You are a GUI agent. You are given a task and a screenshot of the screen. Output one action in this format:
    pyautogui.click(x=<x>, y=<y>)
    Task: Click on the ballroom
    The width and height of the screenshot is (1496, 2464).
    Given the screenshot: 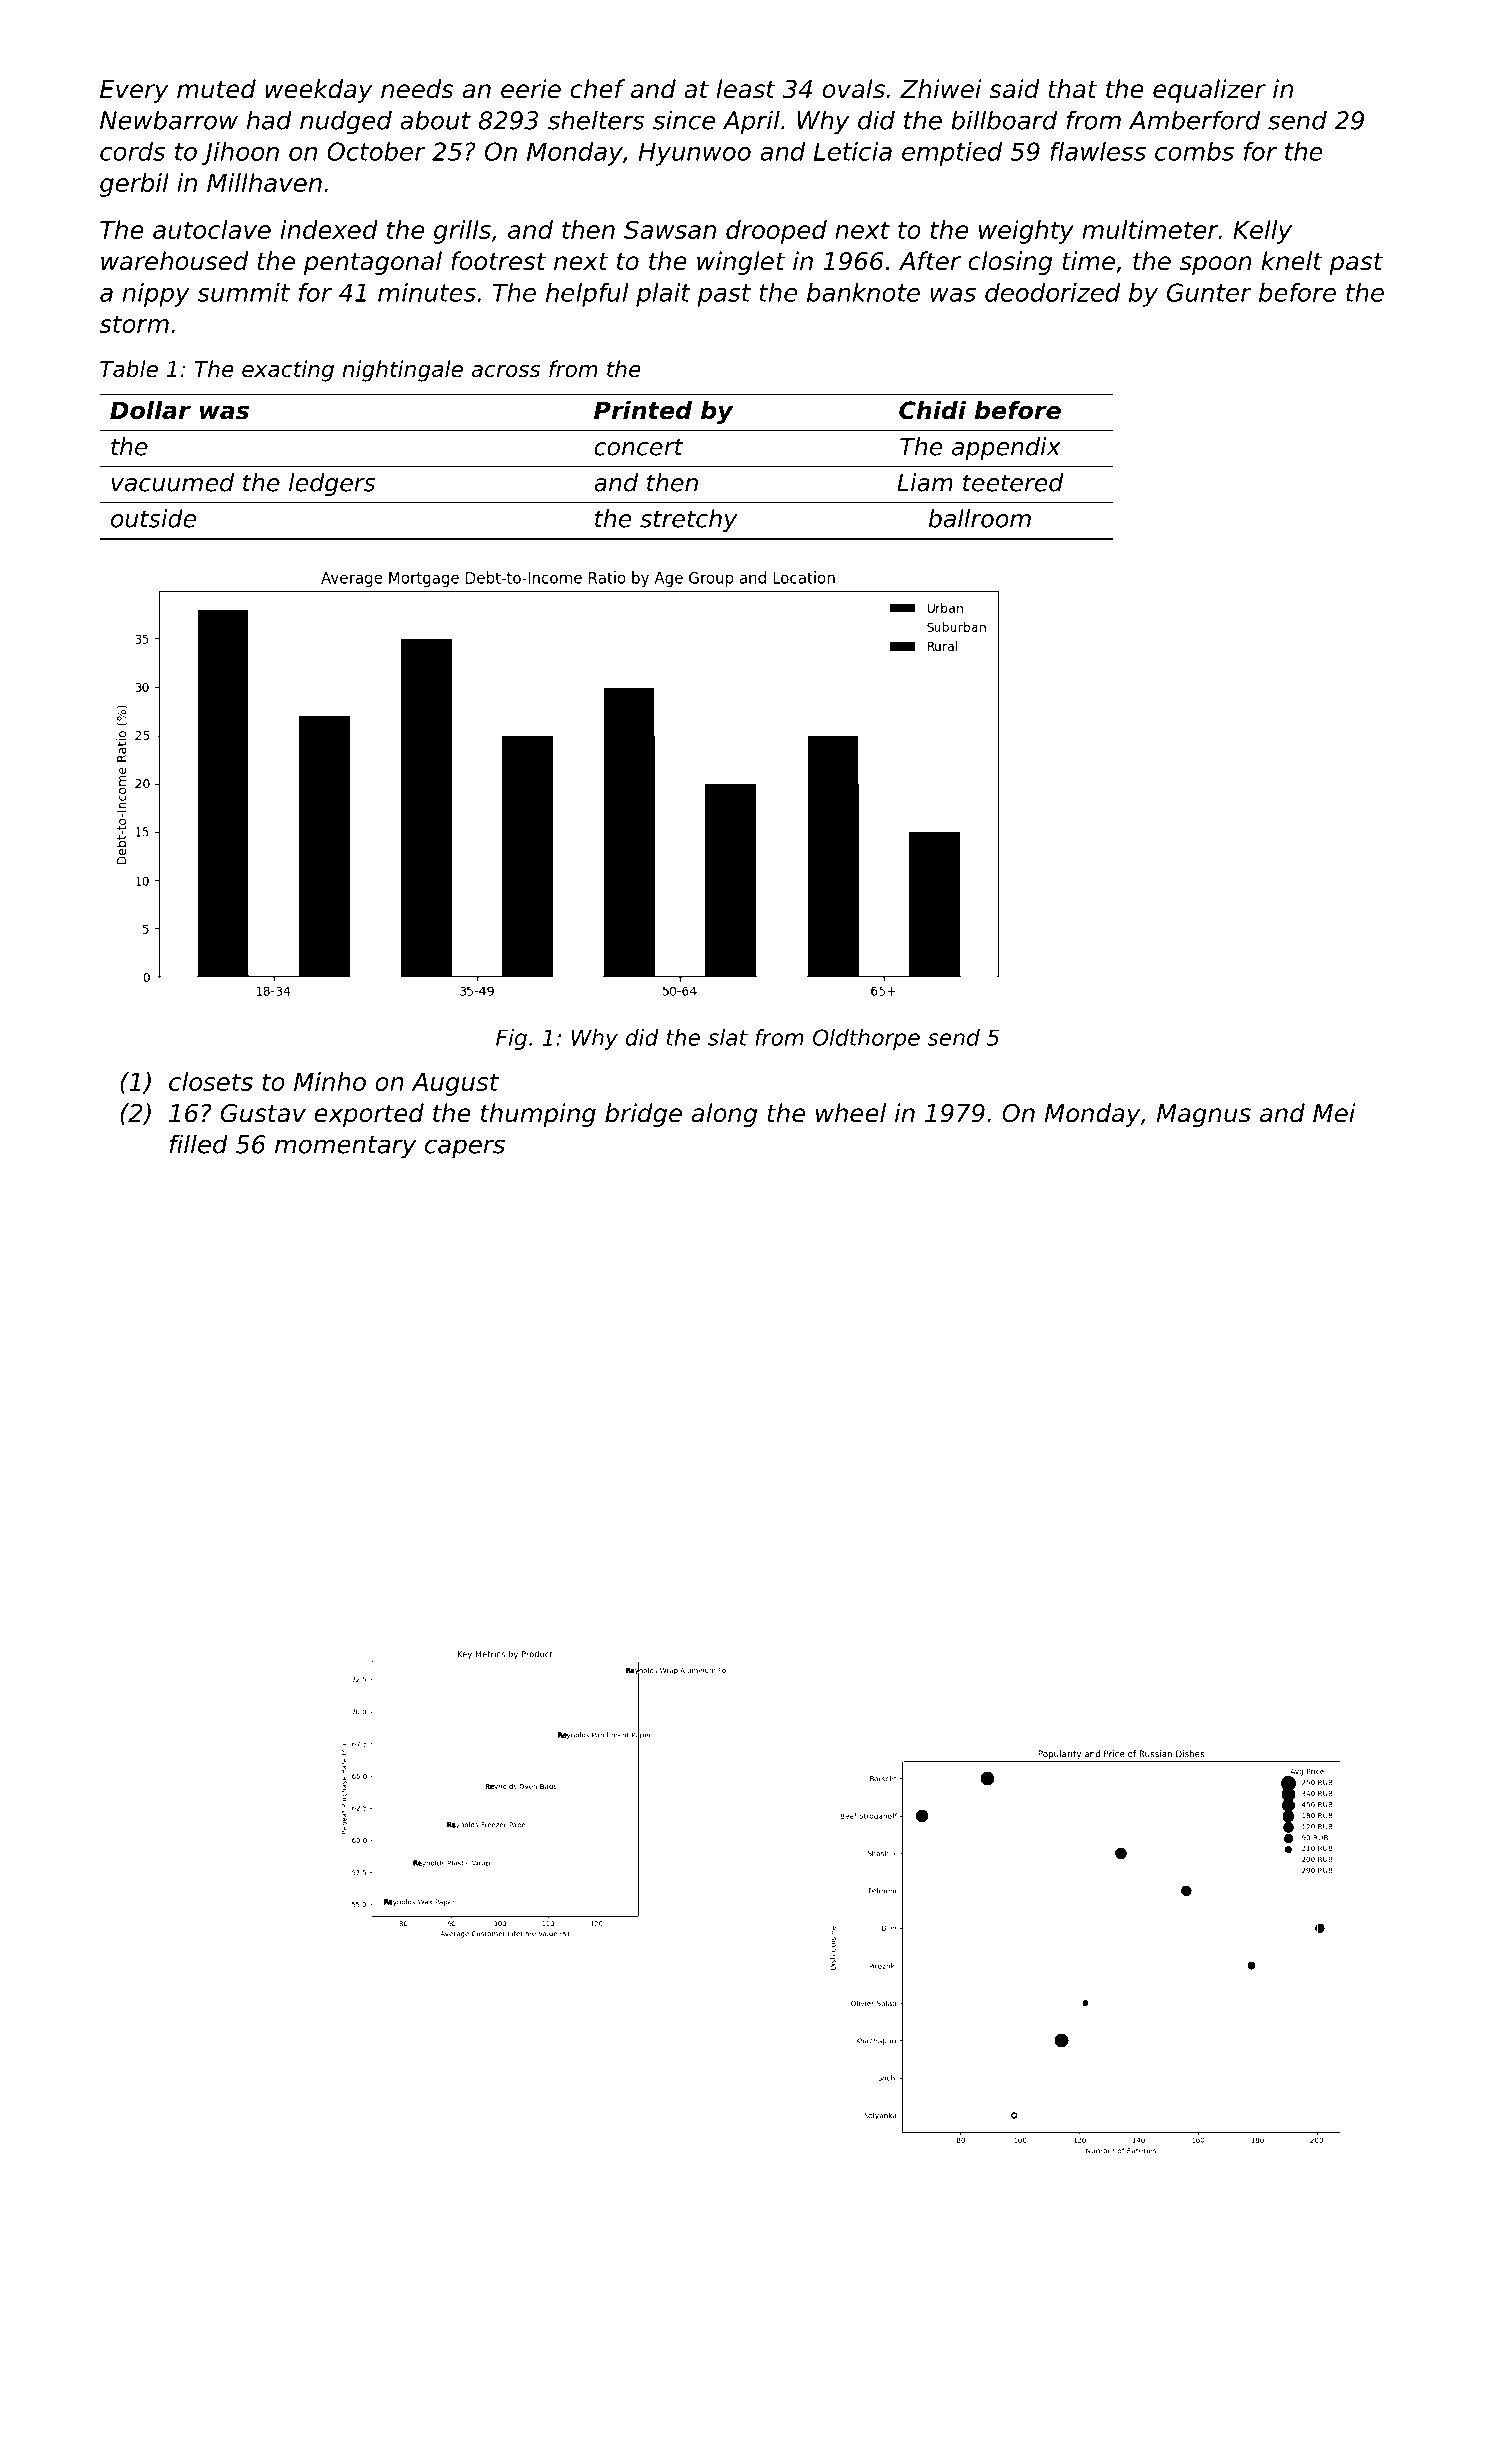 What is the action you would take?
    pyautogui.click(x=980, y=518)
